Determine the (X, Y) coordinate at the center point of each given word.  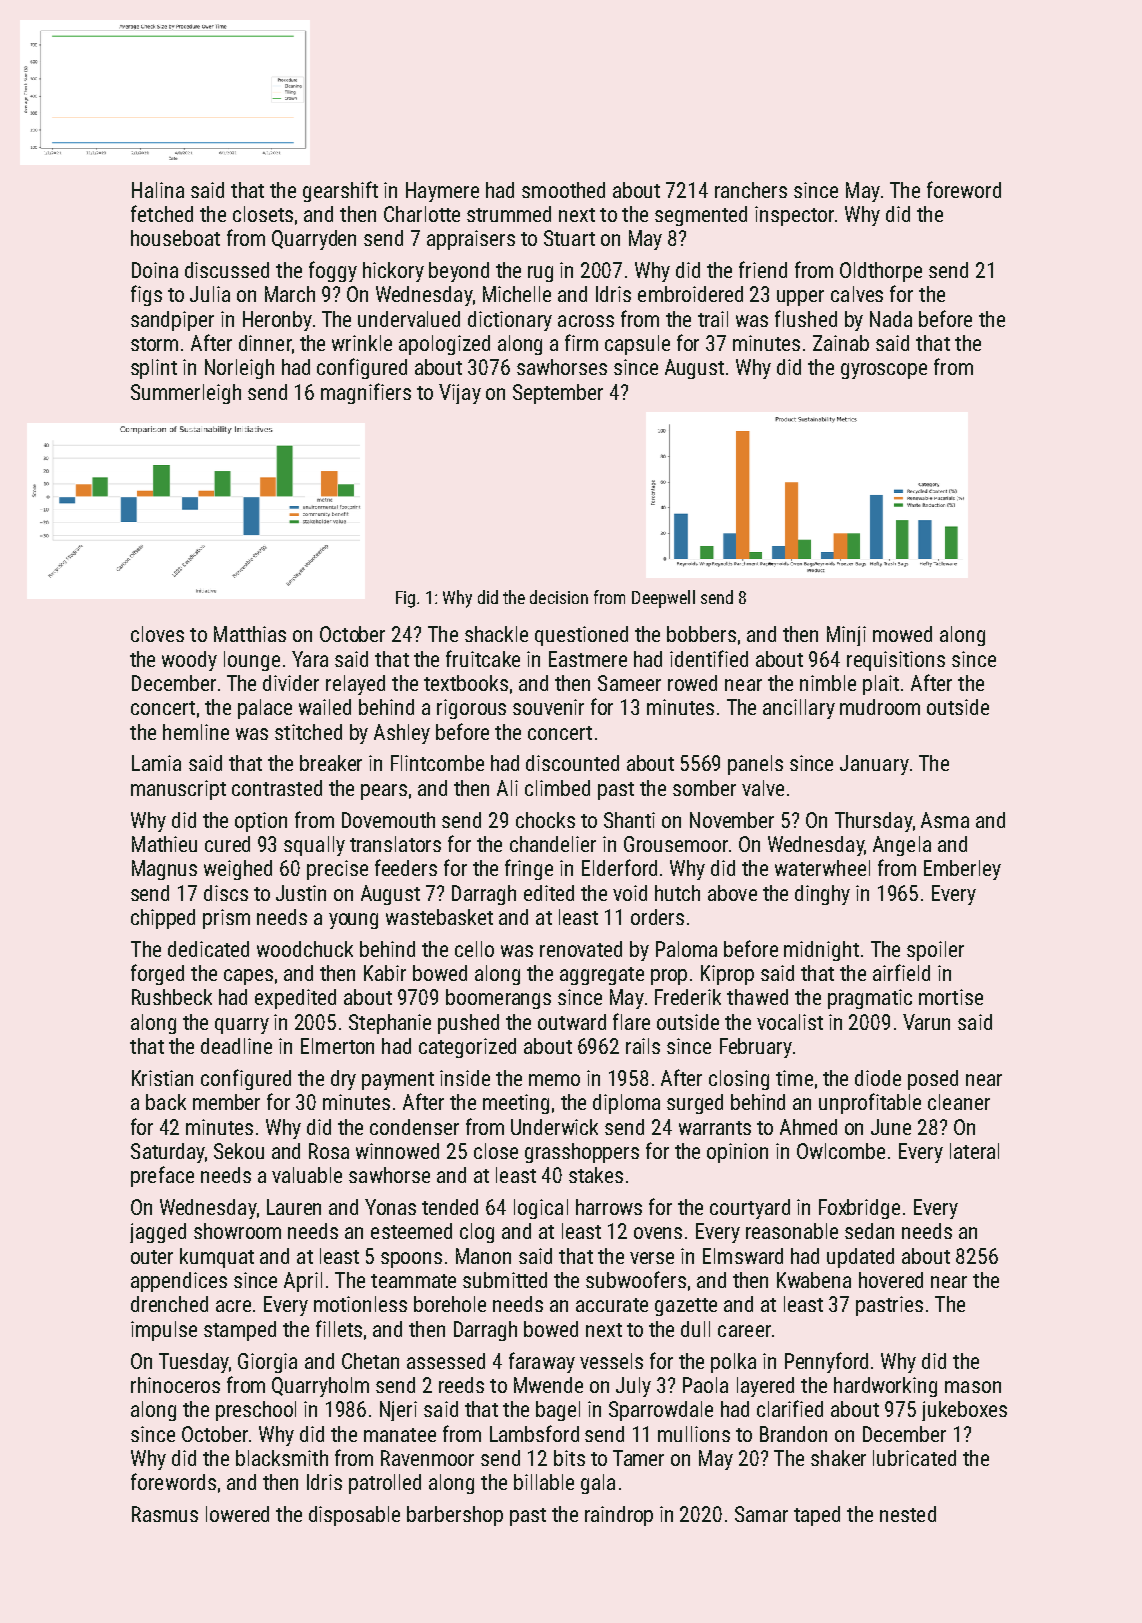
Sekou (239, 1151)
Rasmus (165, 1514)
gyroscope (884, 371)
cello (474, 949)
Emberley (962, 870)
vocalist (790, 1022)
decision (559, 597)
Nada (891, 319)
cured (227, 844)
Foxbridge (859, 1209)
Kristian (162, 1078)
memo (554, 1080)
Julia (210, 294)
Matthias (250, 634)
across (586, 321)
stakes (596, 1175)
